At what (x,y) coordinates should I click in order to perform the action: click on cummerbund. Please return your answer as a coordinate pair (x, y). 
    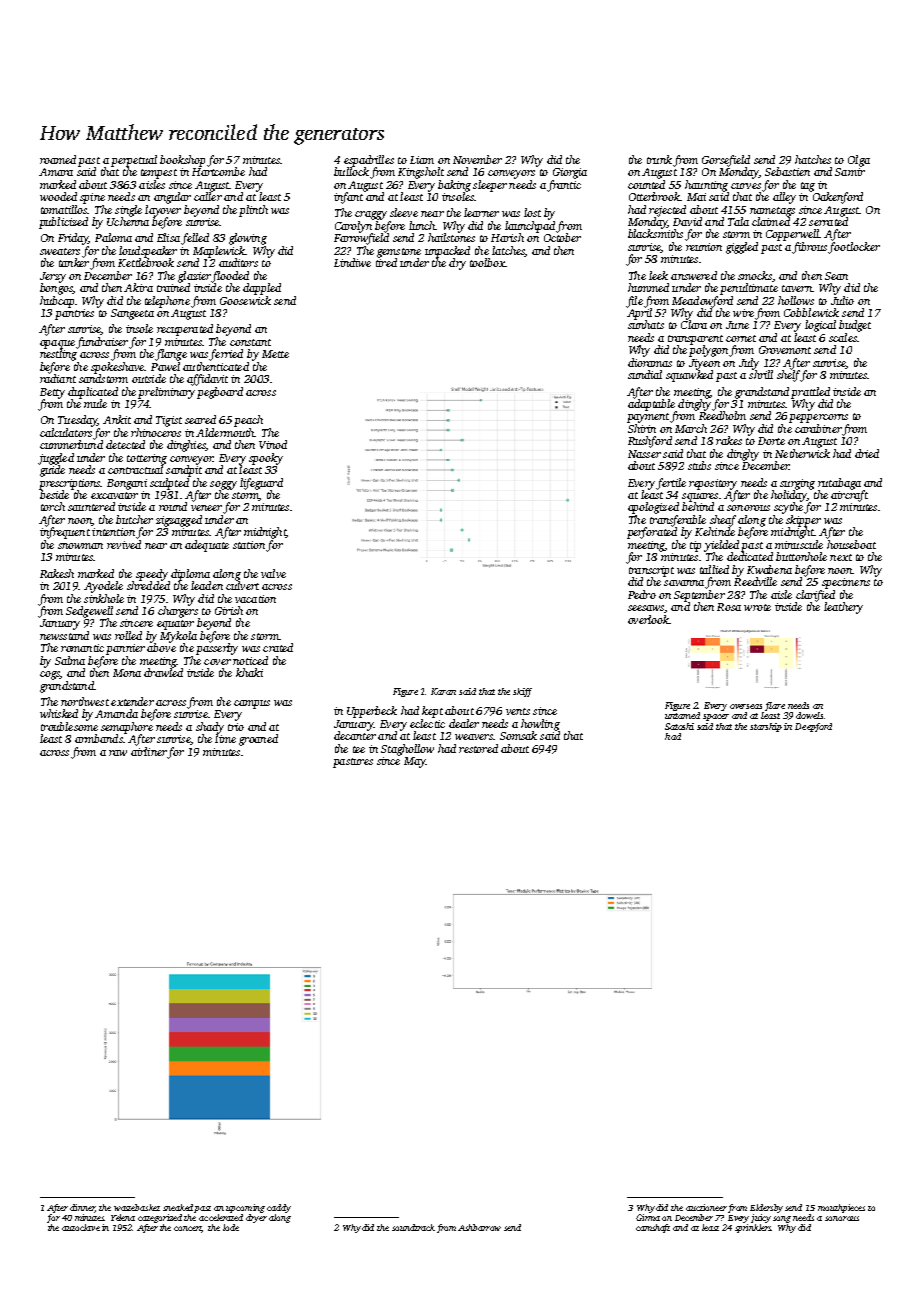
    Looking at the image, I should click on (71, 444).
